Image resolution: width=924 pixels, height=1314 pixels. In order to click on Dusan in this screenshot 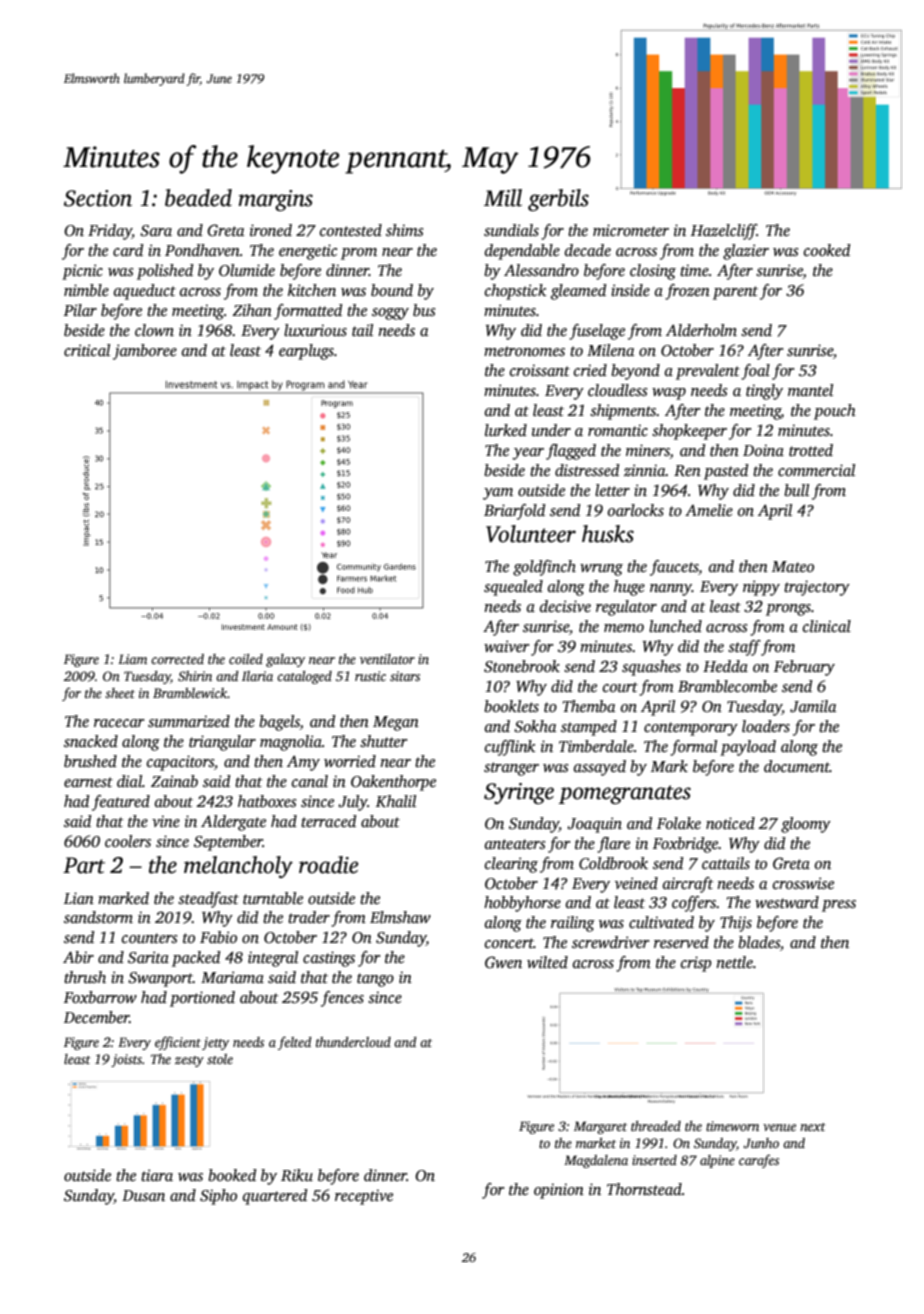, I will do `click(143, 1196)`.
